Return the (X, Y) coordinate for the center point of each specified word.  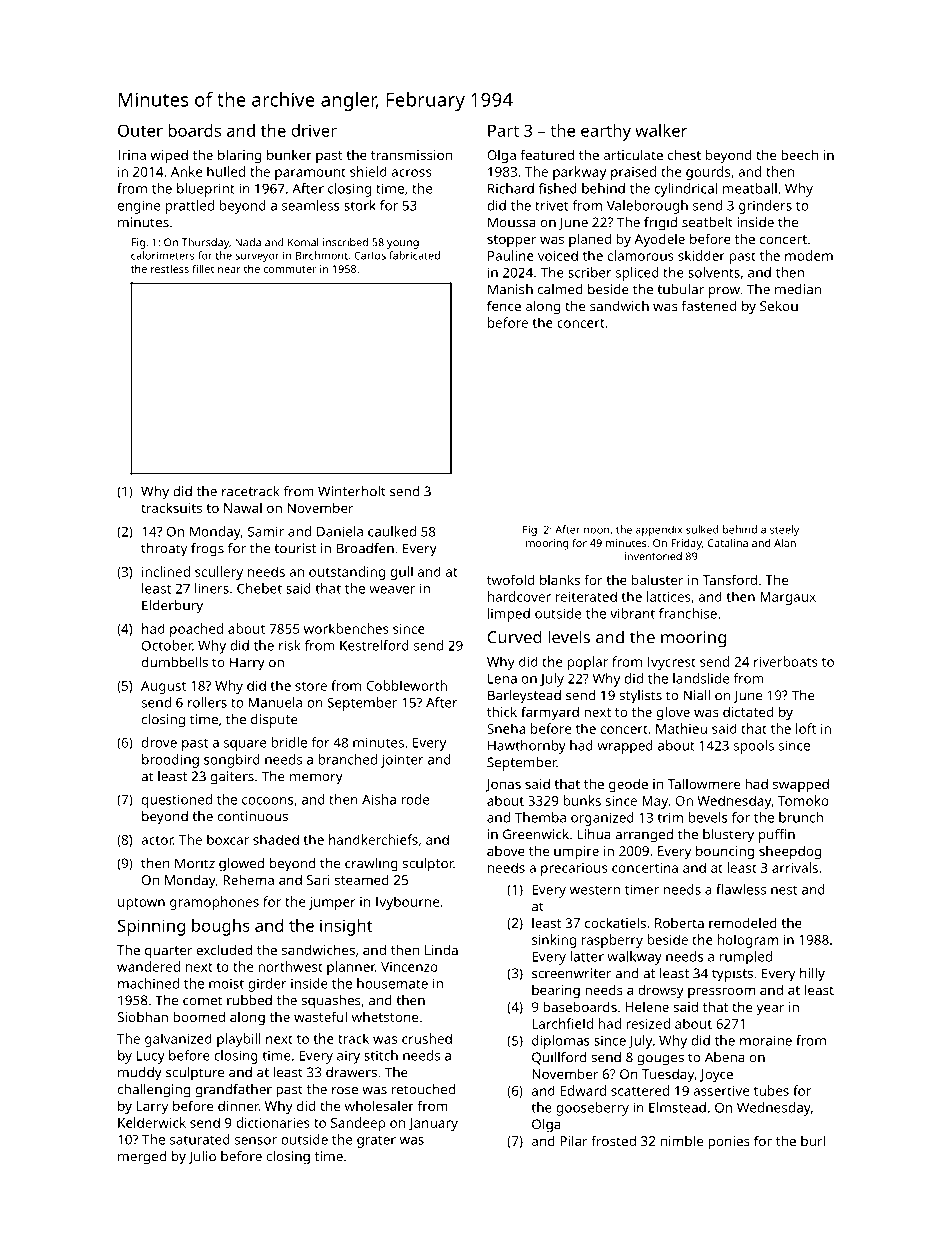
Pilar (573, 1140)
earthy (606, 132)
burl (813, 1140)
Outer (140, 130)
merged (142, 1158)
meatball (750, 188)
